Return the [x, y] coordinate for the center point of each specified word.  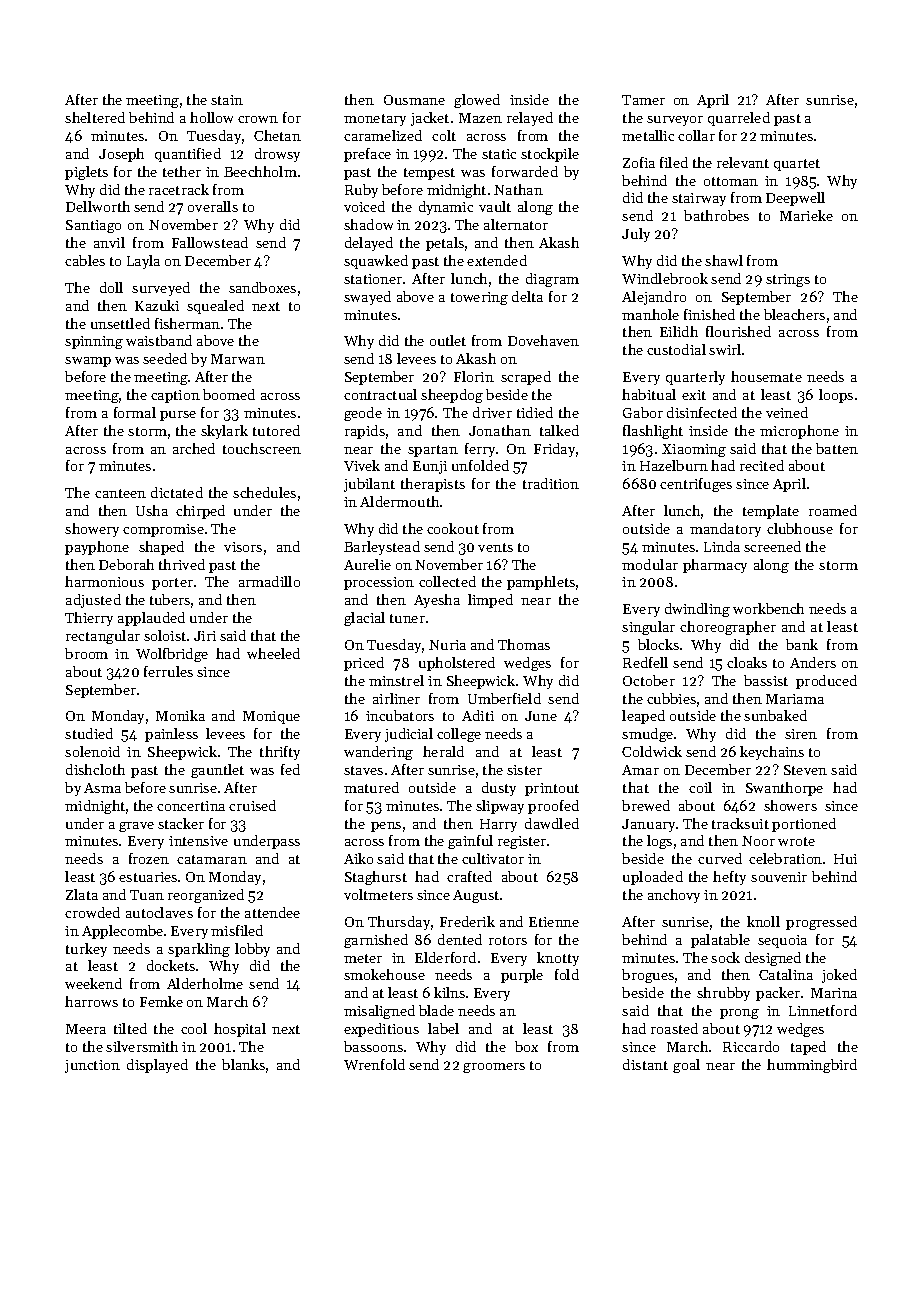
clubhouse [800, 528]
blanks [243, 1064]
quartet [797, 165]
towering [479, 298]
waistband [159, 340]
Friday [554, 450]
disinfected [702, 412]
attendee [272, 912]
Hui [845, 859]
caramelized [383, 135]
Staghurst [376, 878]
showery [92, 530]
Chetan [277, 135]
